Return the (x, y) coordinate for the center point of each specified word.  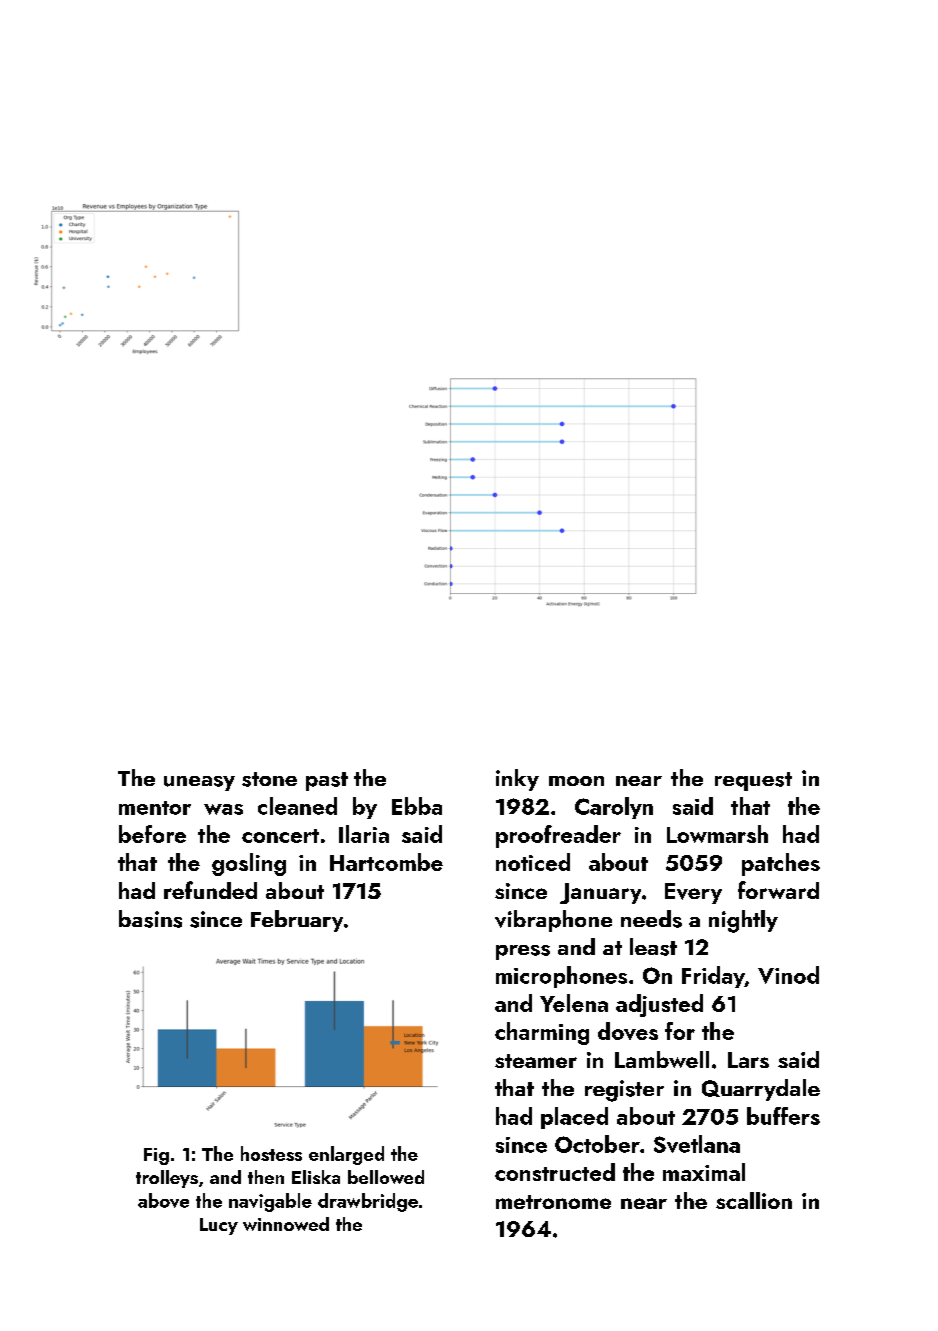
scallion (754, 1200)
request (753, 781)
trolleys (167, 1179)
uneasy (199, 783)
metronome (553, 1202)
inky (517, 780)
